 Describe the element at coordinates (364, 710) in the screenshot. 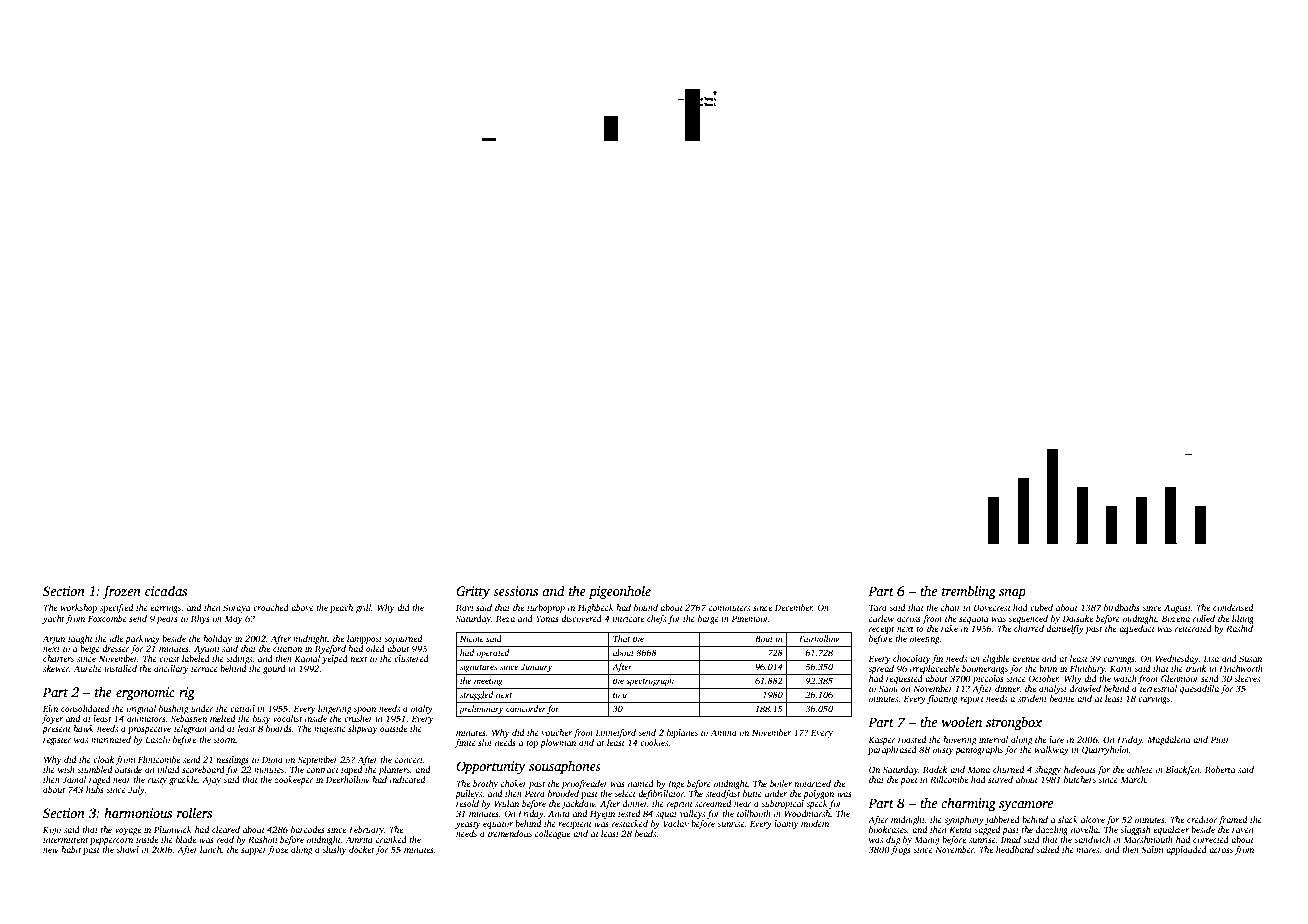

I see `spoon` at that location.
